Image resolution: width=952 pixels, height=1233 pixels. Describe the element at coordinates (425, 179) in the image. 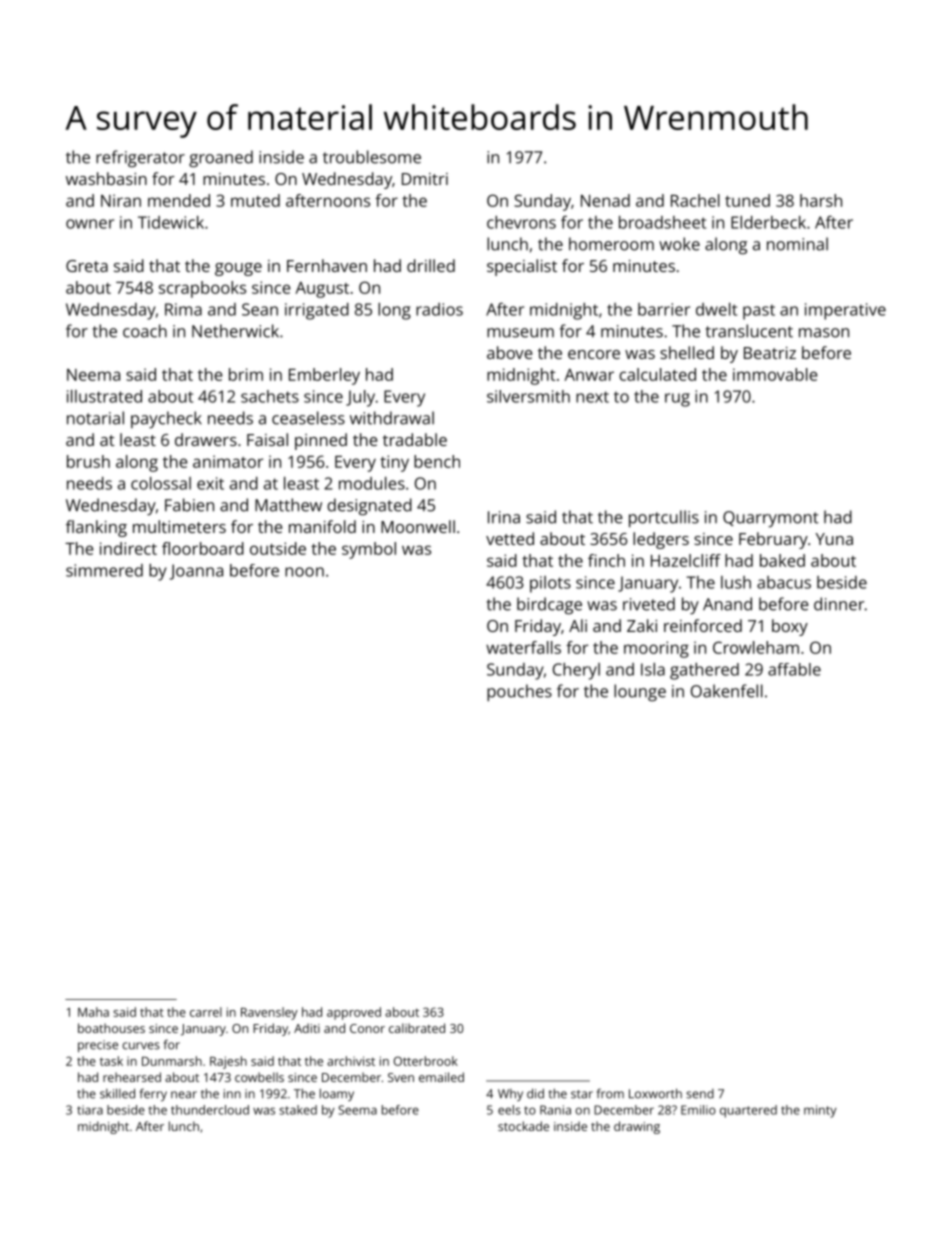

I see `Dmitri` at that location.
